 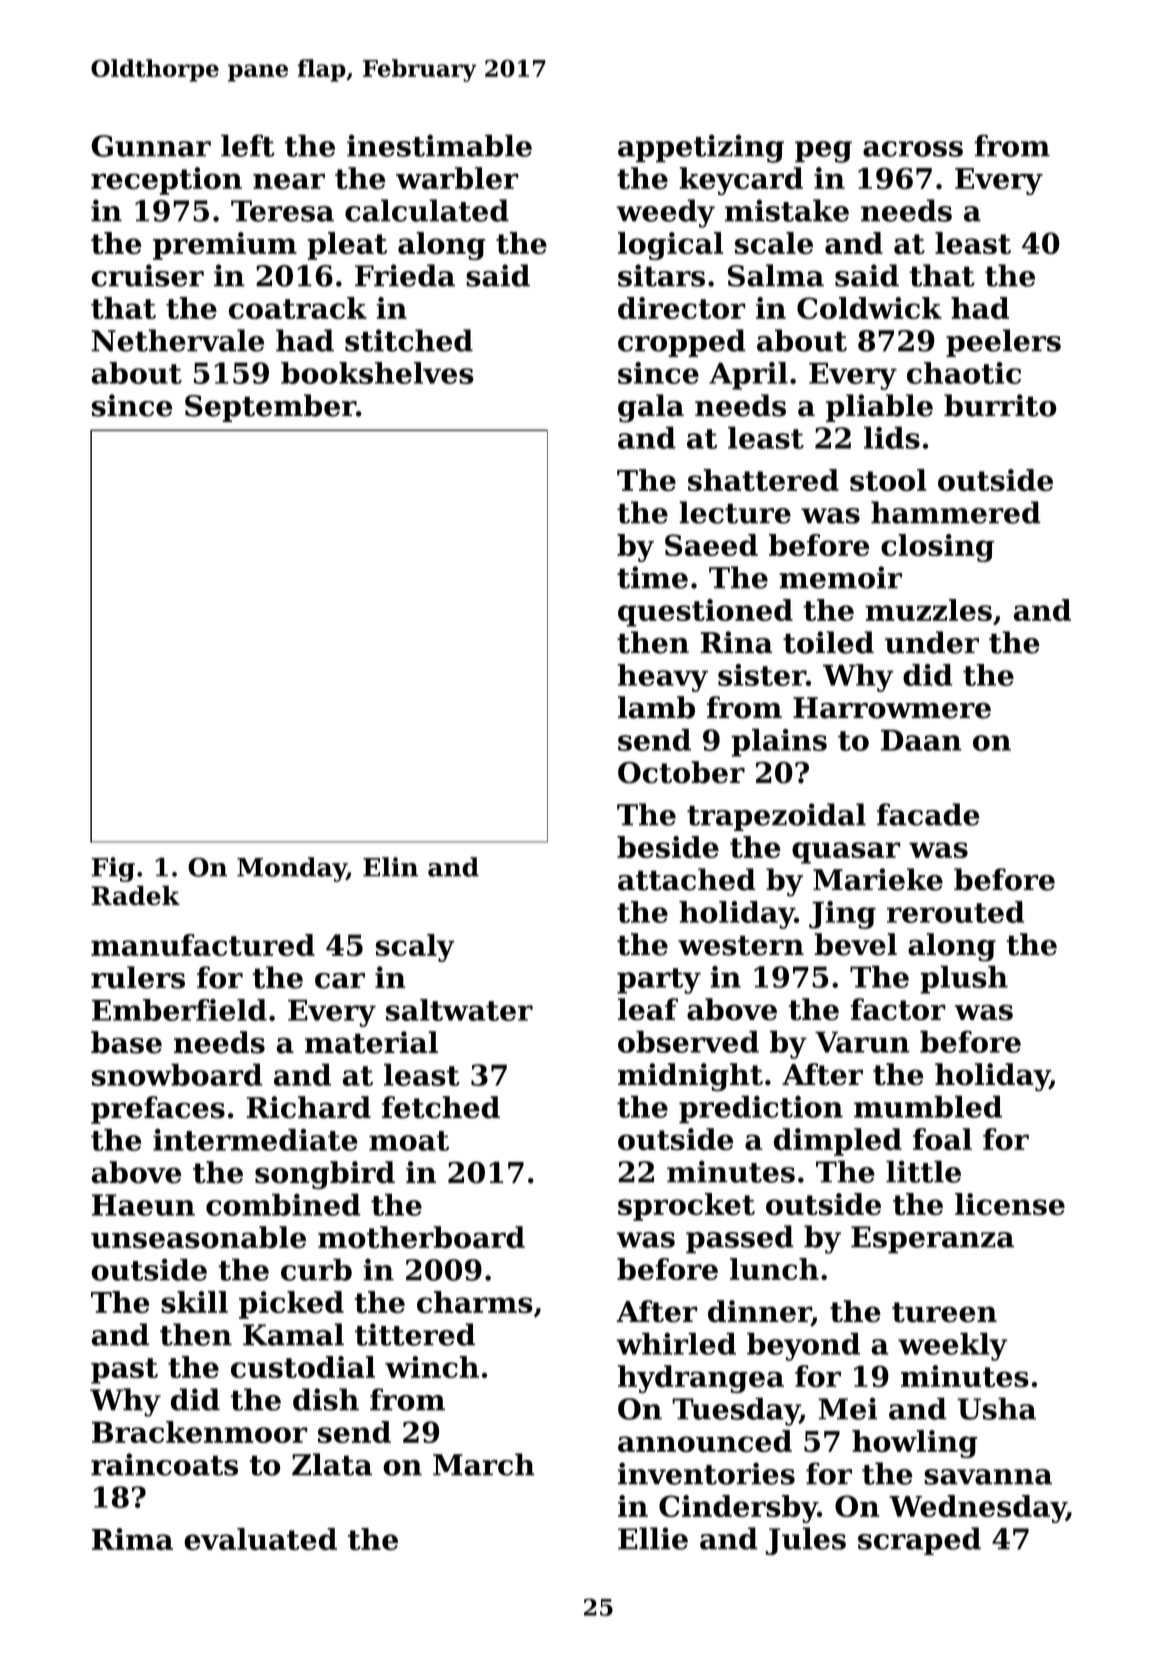 I want to click on warbler, so click(x=457, y=178).
